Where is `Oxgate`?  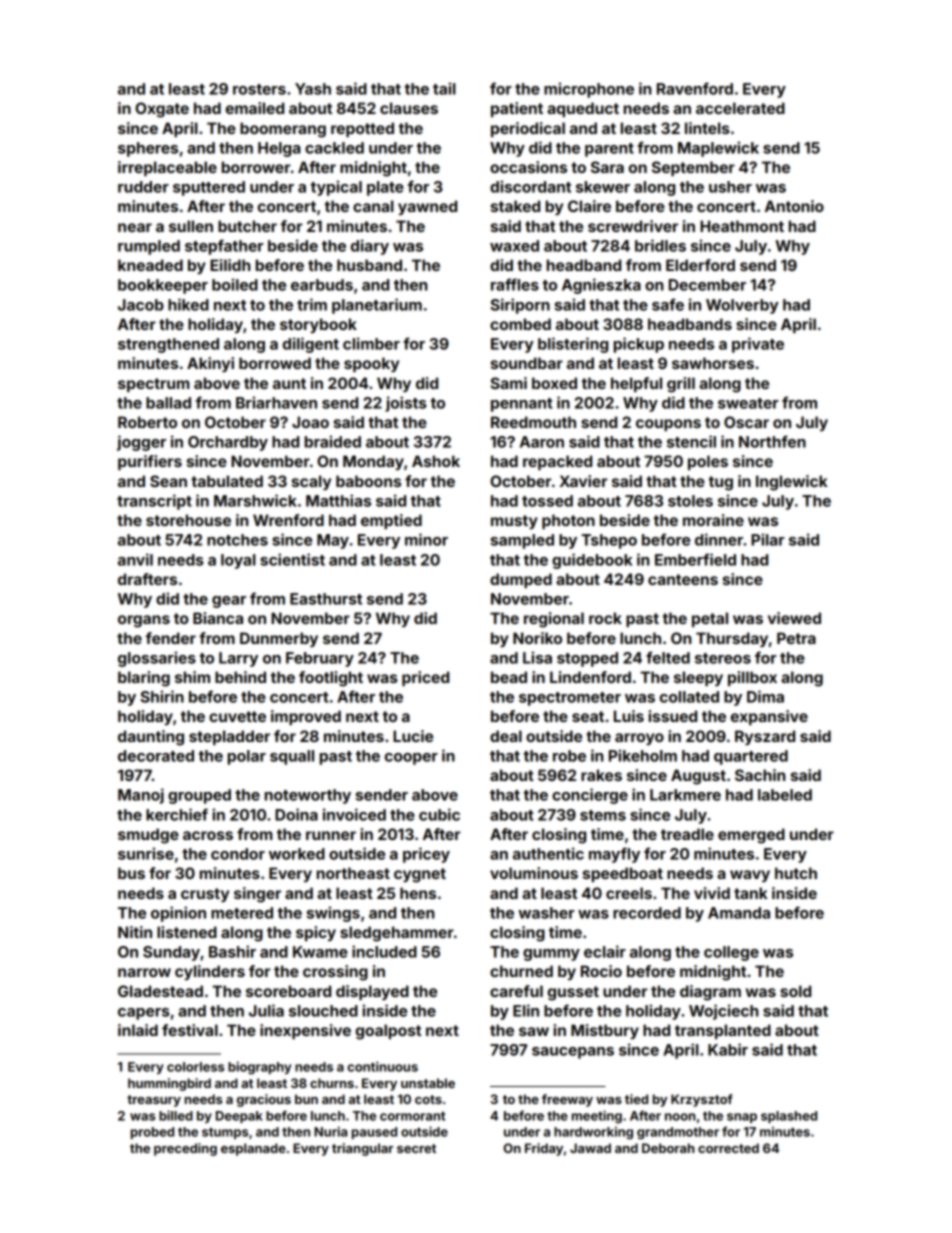 Oxgate is located at coordinates (162, 110).
